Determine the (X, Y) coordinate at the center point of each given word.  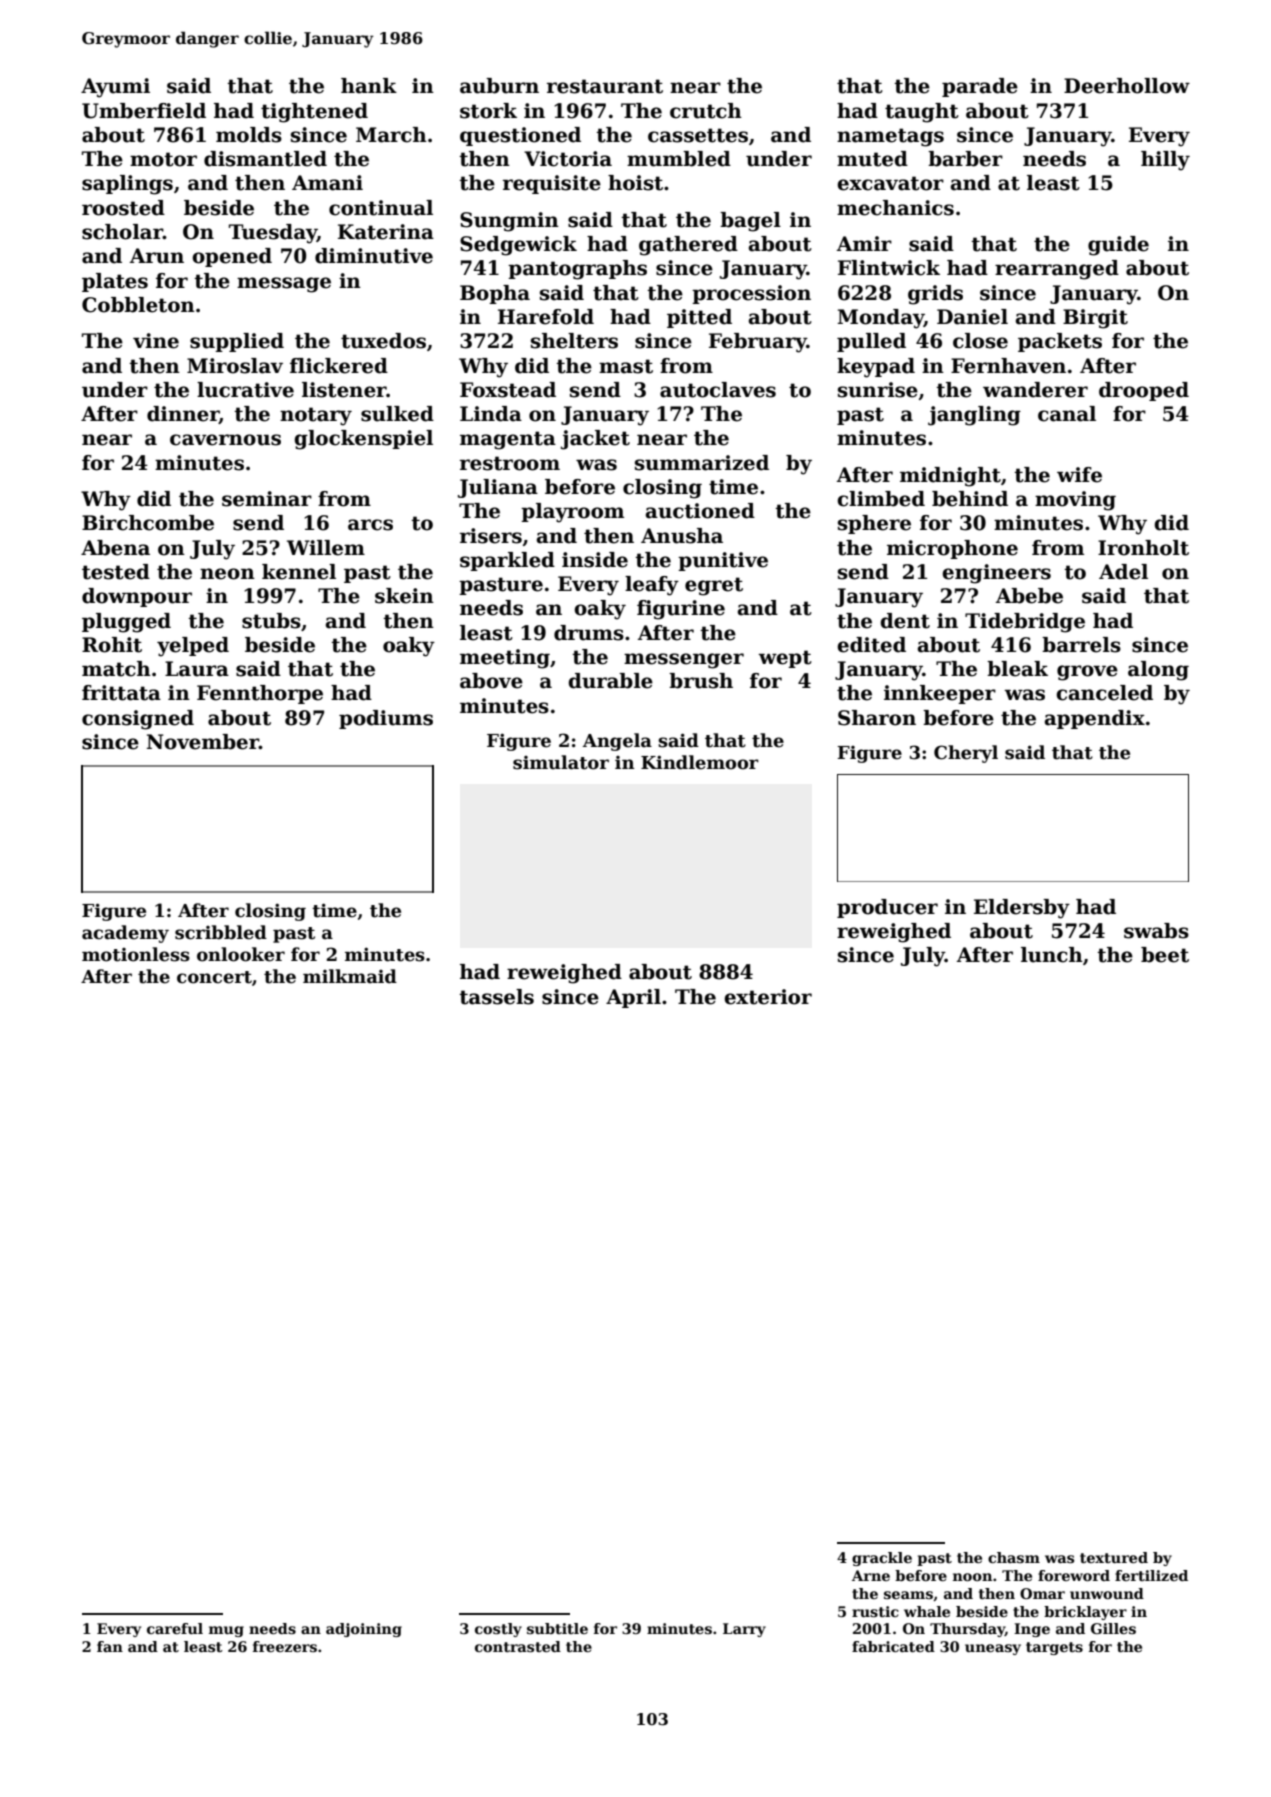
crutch (706, 111)
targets (1054, 1648)
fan (110, 1646)
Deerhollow (1127, 86)
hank (369, 86)
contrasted (518, 1646)
